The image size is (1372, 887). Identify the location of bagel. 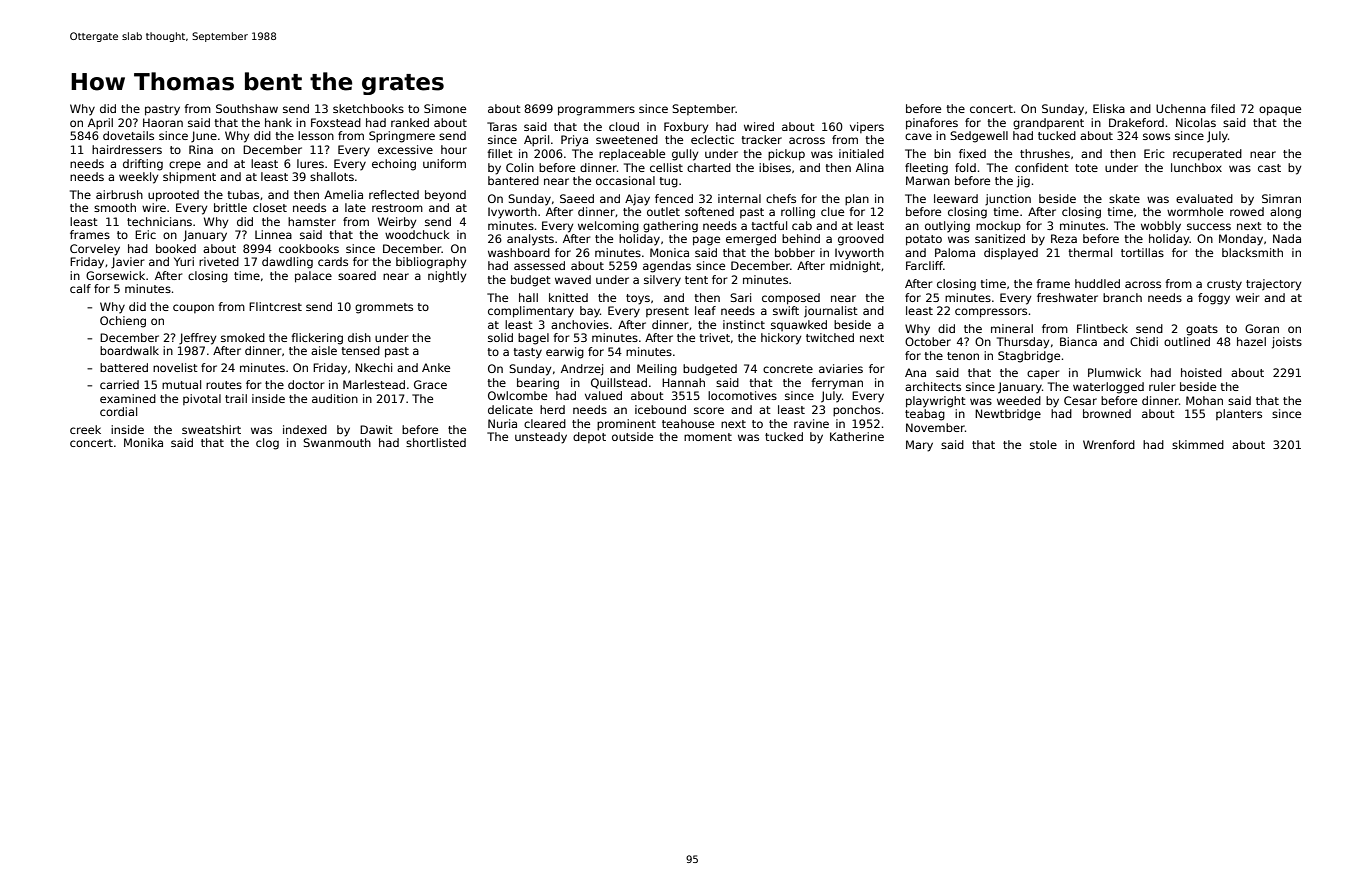
(533, 339).
